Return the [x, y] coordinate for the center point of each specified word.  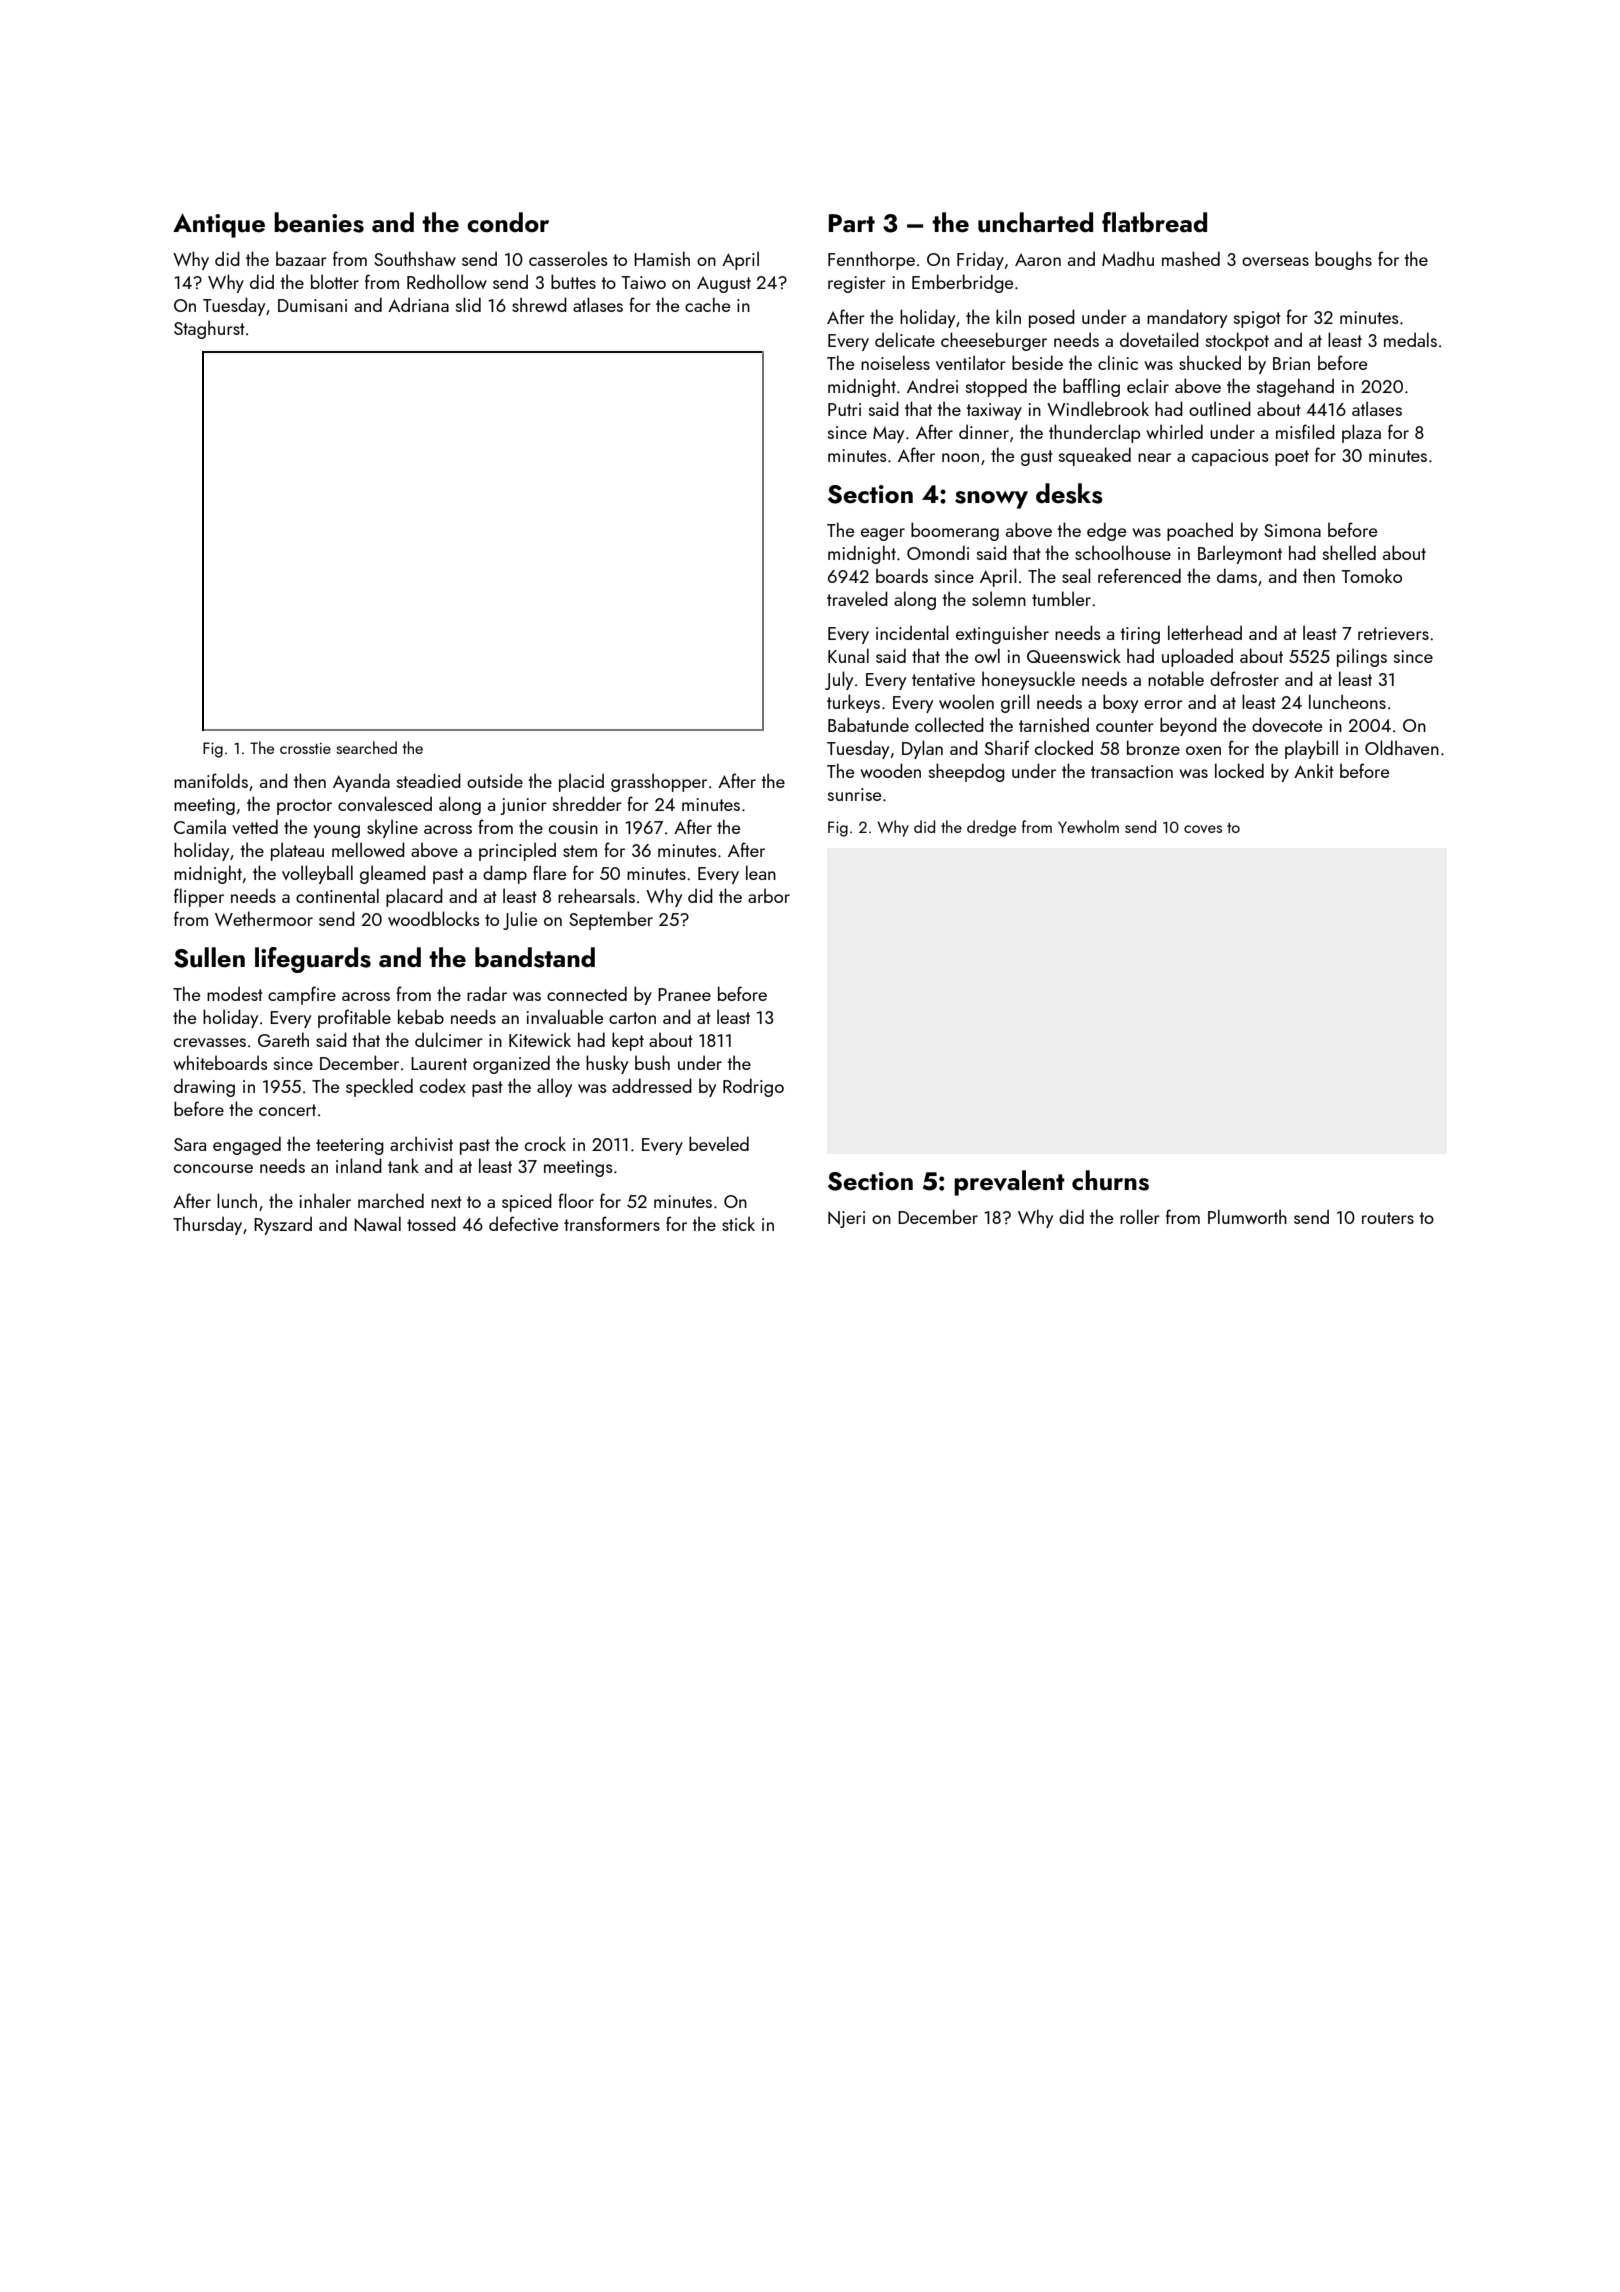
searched [366, 747]
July [839, 680]
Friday [980, 260]
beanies [319, 222]
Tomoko [1372, 575]
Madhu [1128, 258]
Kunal [848, 655]
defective [523, 1223]
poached [1200, 531]
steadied [429, 780]
